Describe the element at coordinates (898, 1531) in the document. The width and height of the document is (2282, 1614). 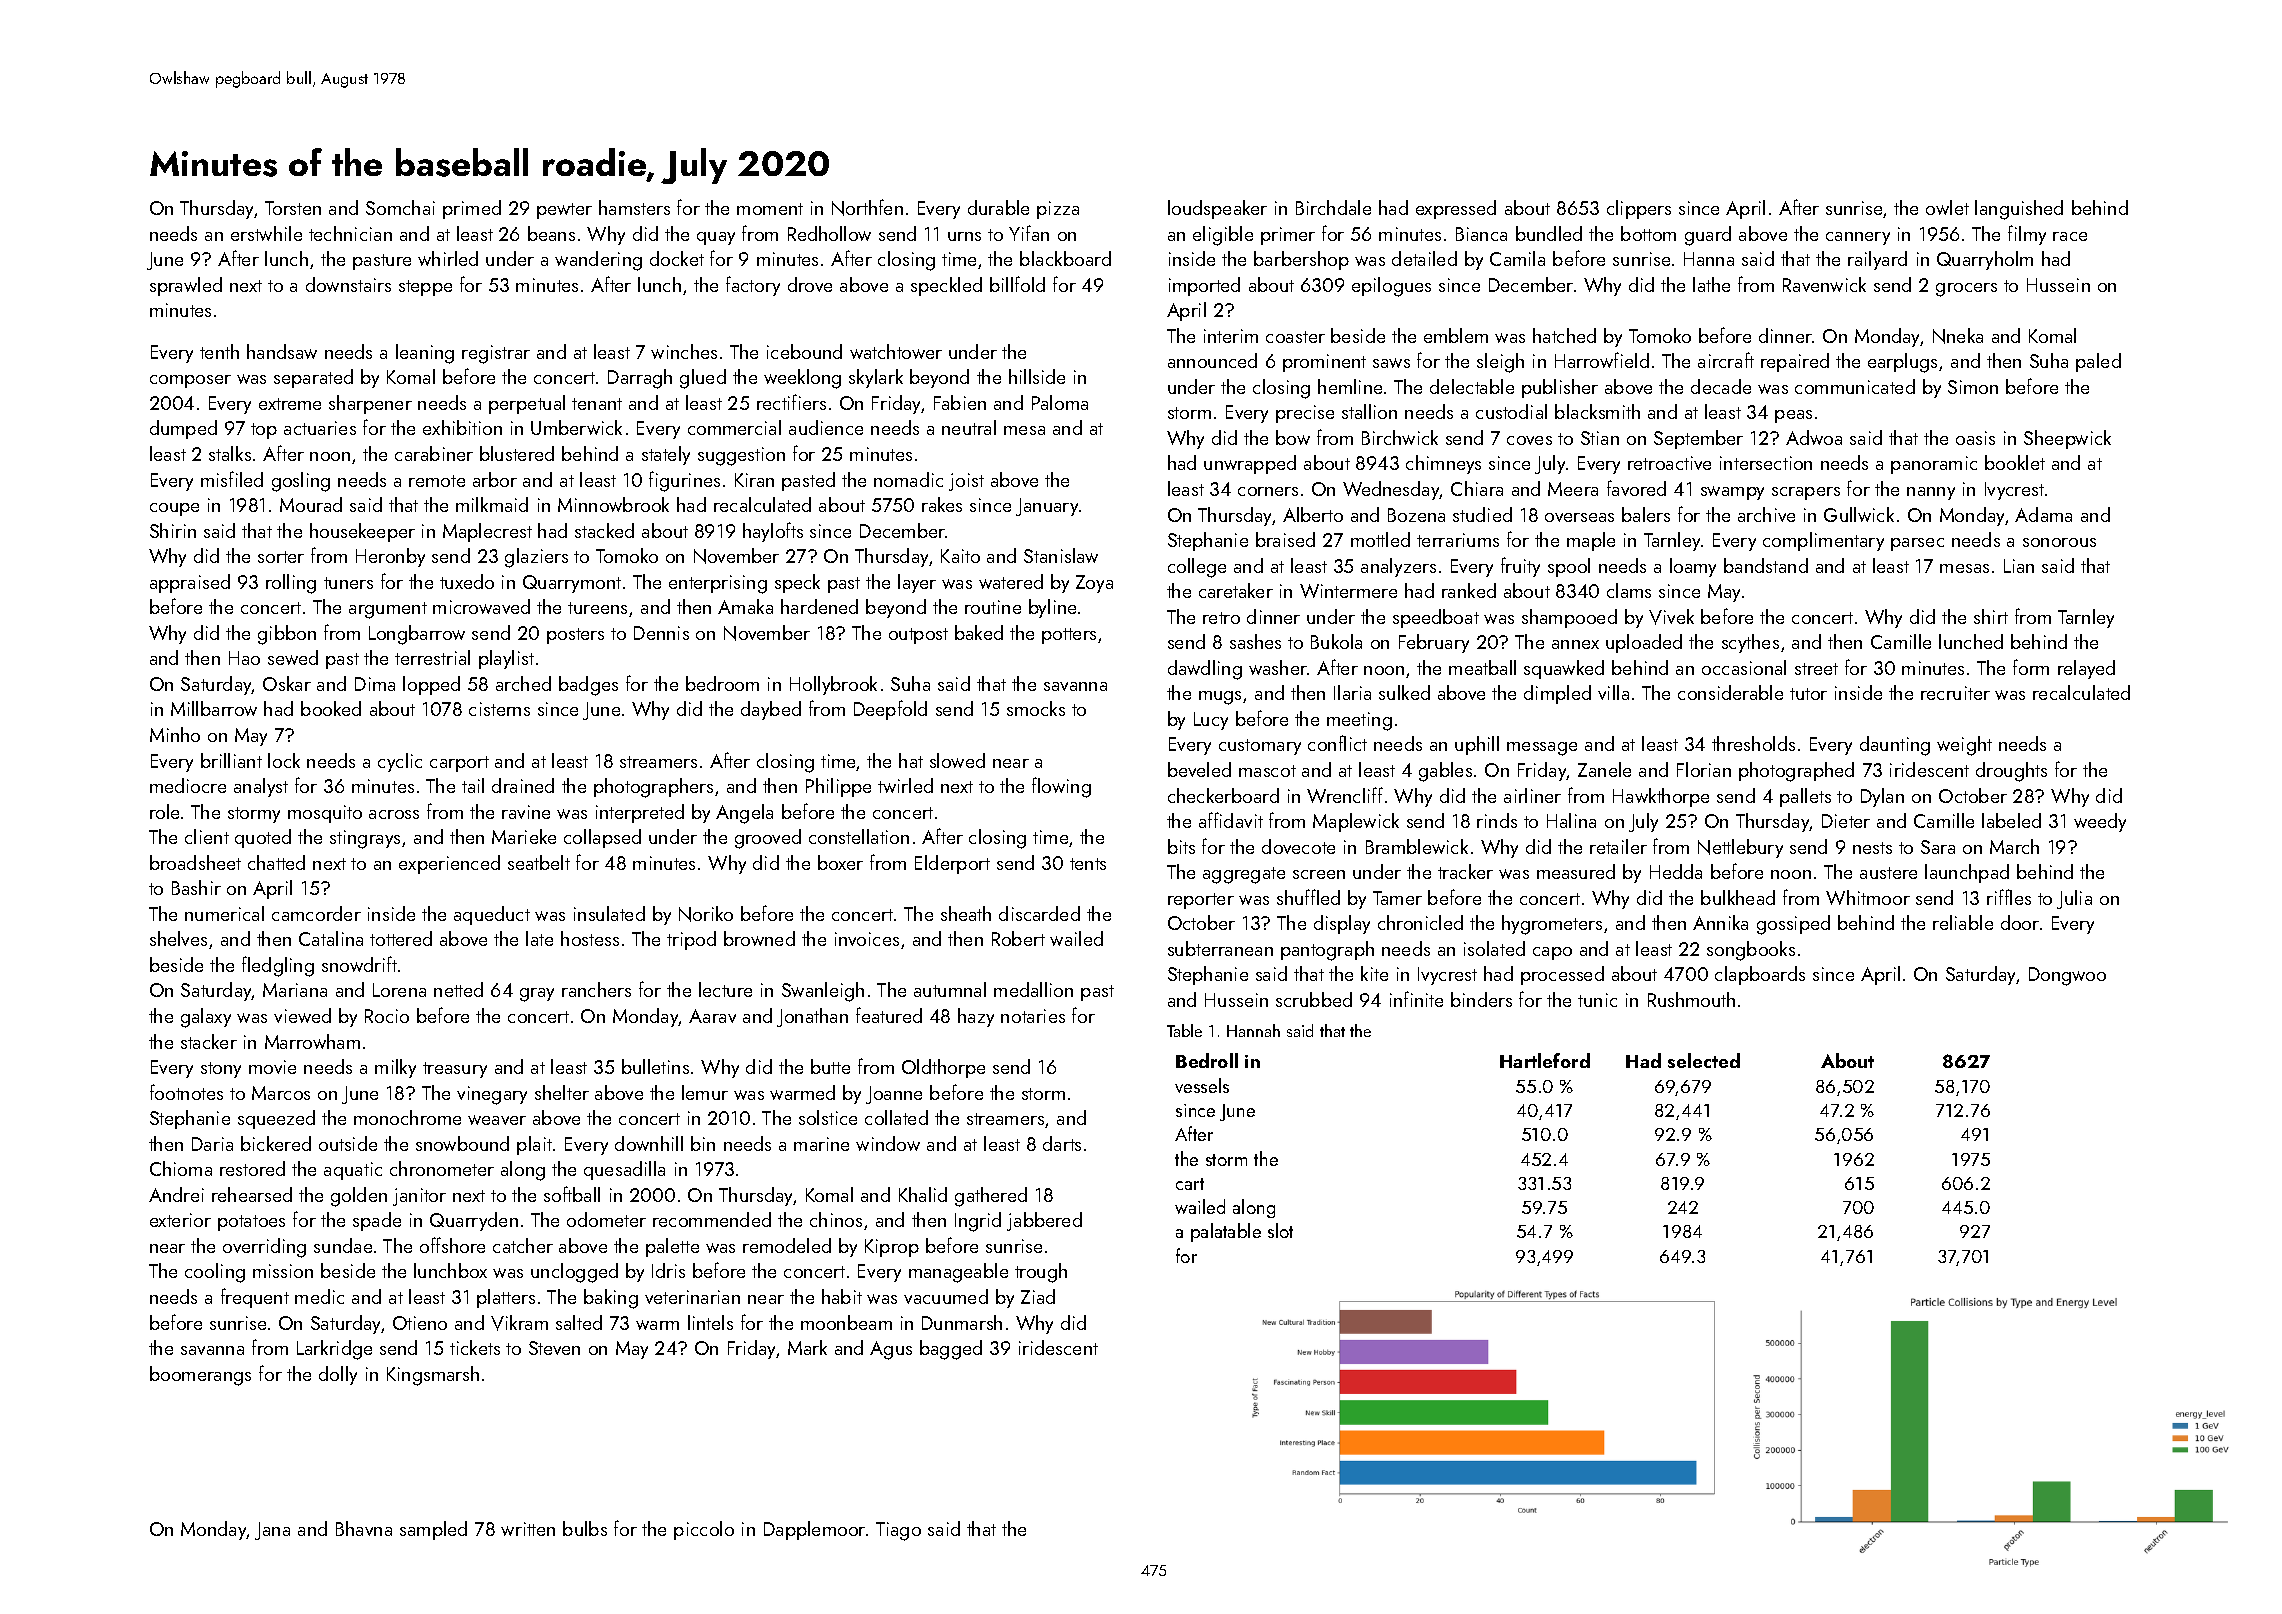
I see `Tiago` at that location.
